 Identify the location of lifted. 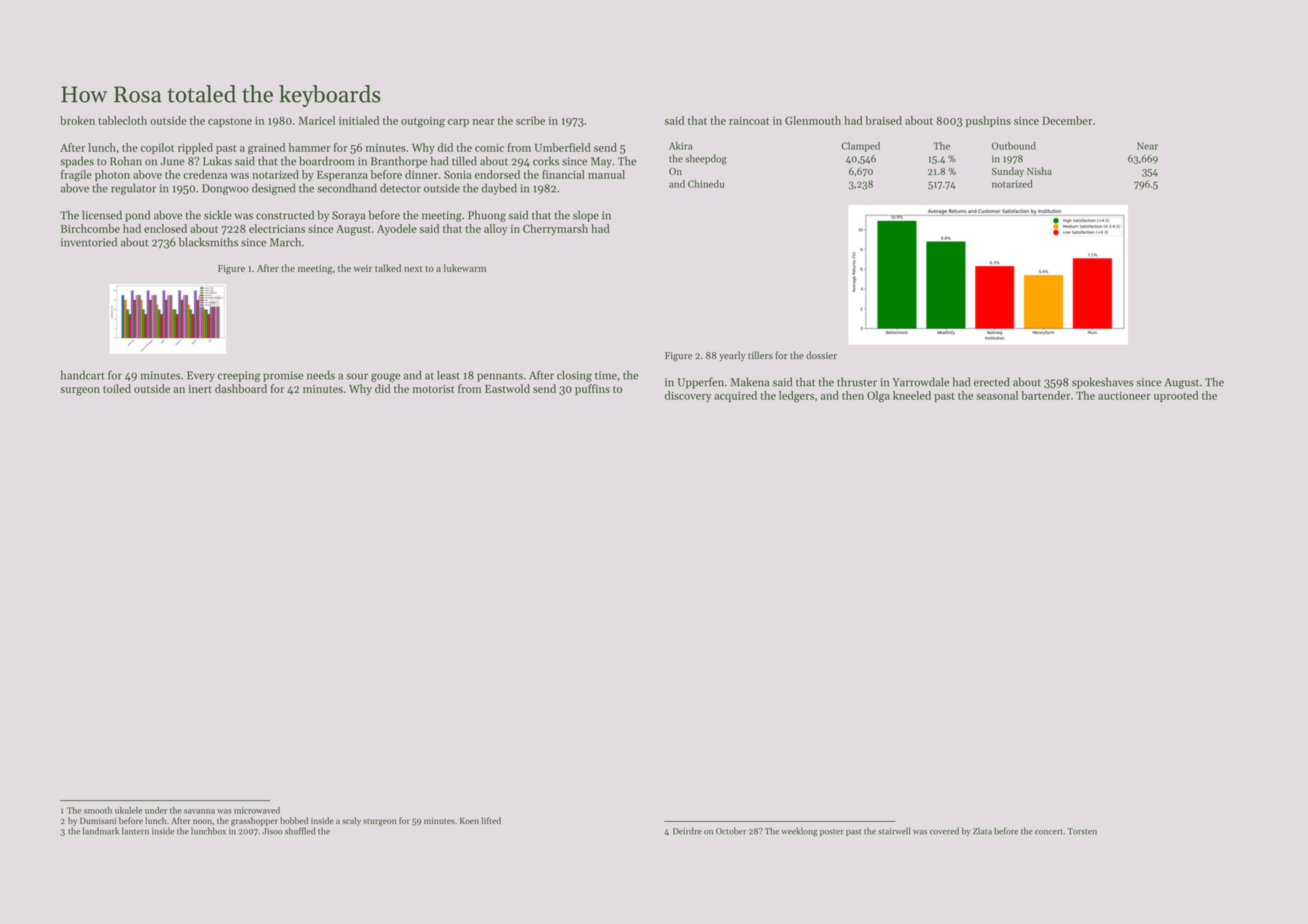
(491, 820).
